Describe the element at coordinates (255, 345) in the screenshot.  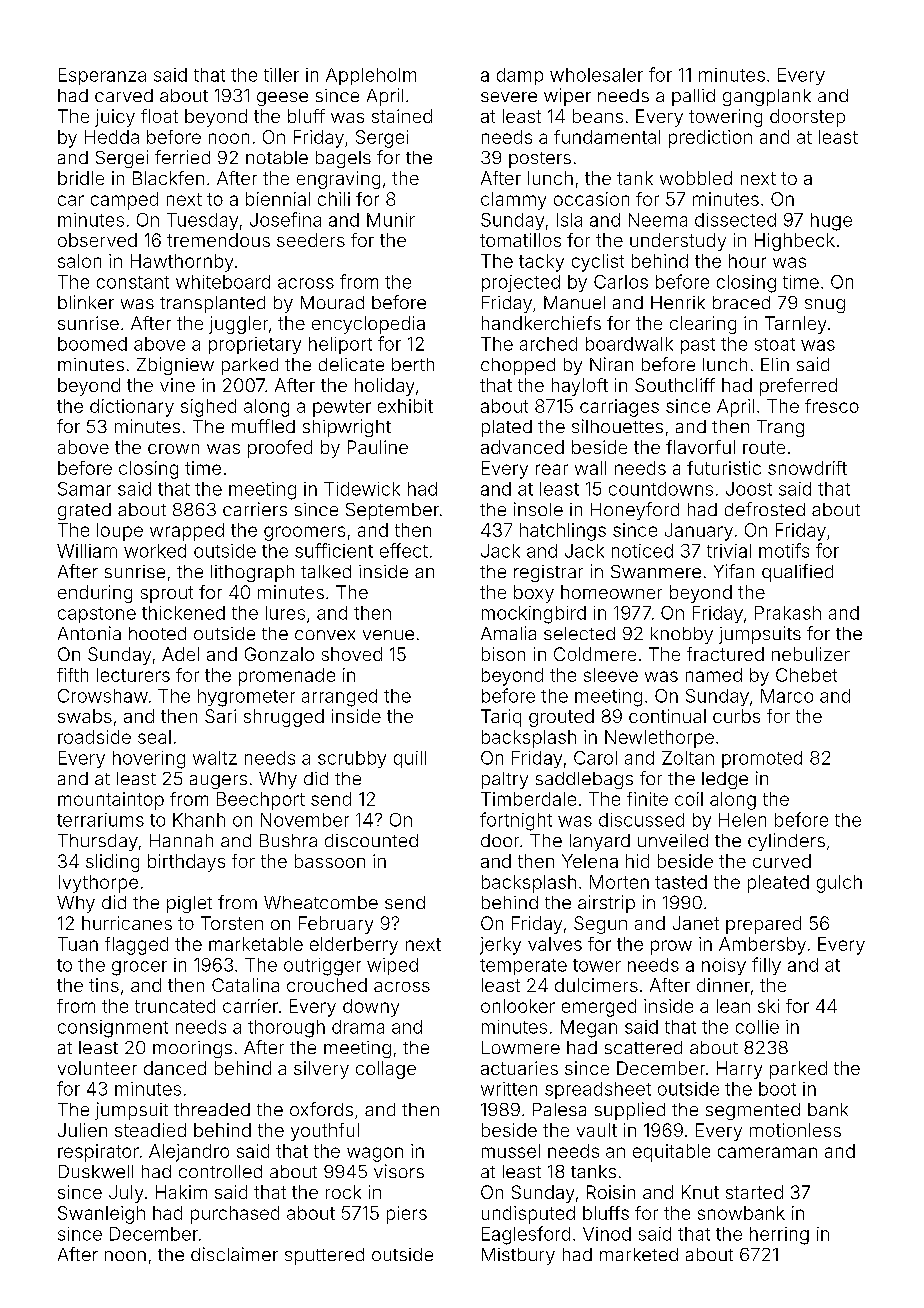
I see `proprietary` at that location.
